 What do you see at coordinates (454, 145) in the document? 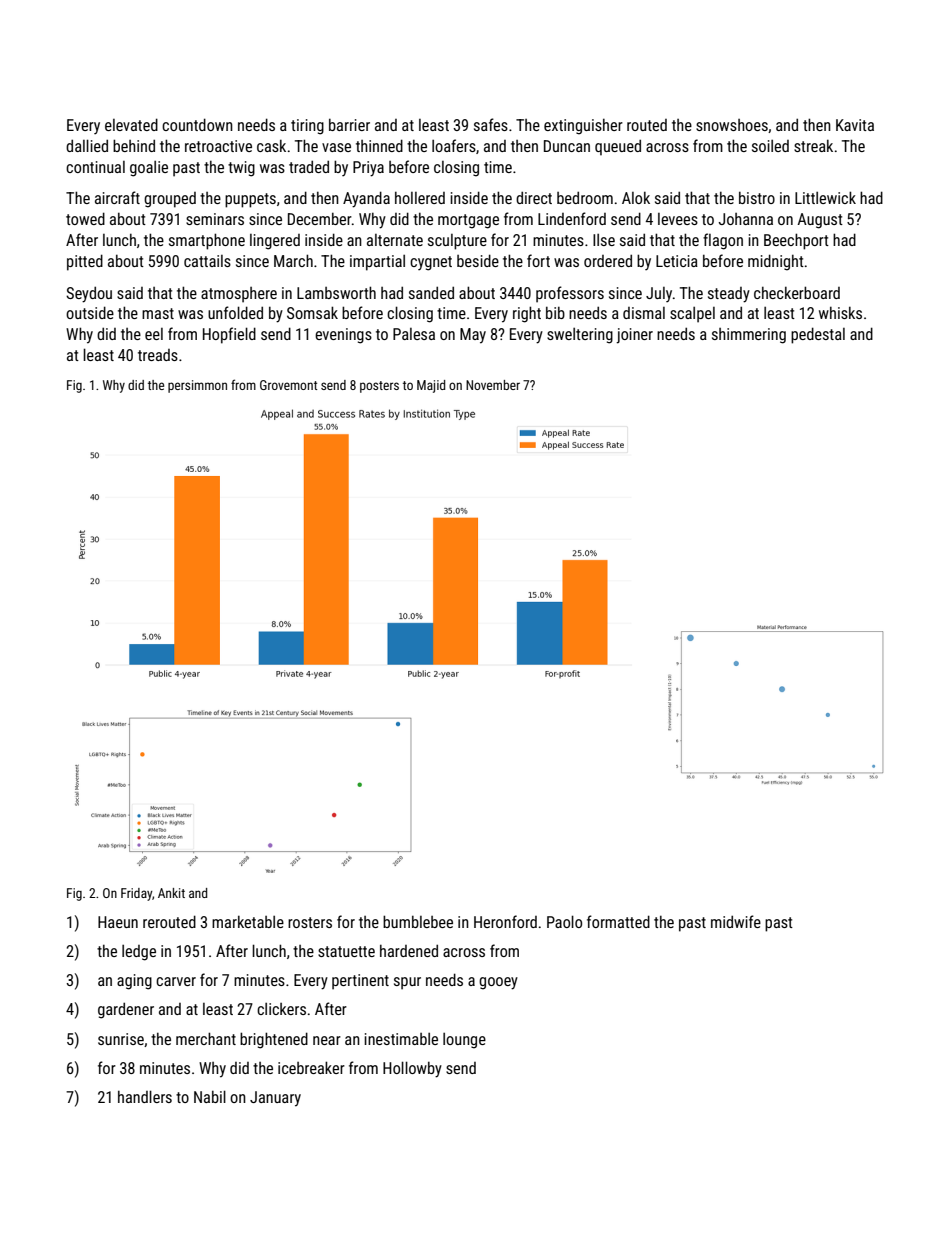
I see `loafers` at bounding box center [454, 145].
